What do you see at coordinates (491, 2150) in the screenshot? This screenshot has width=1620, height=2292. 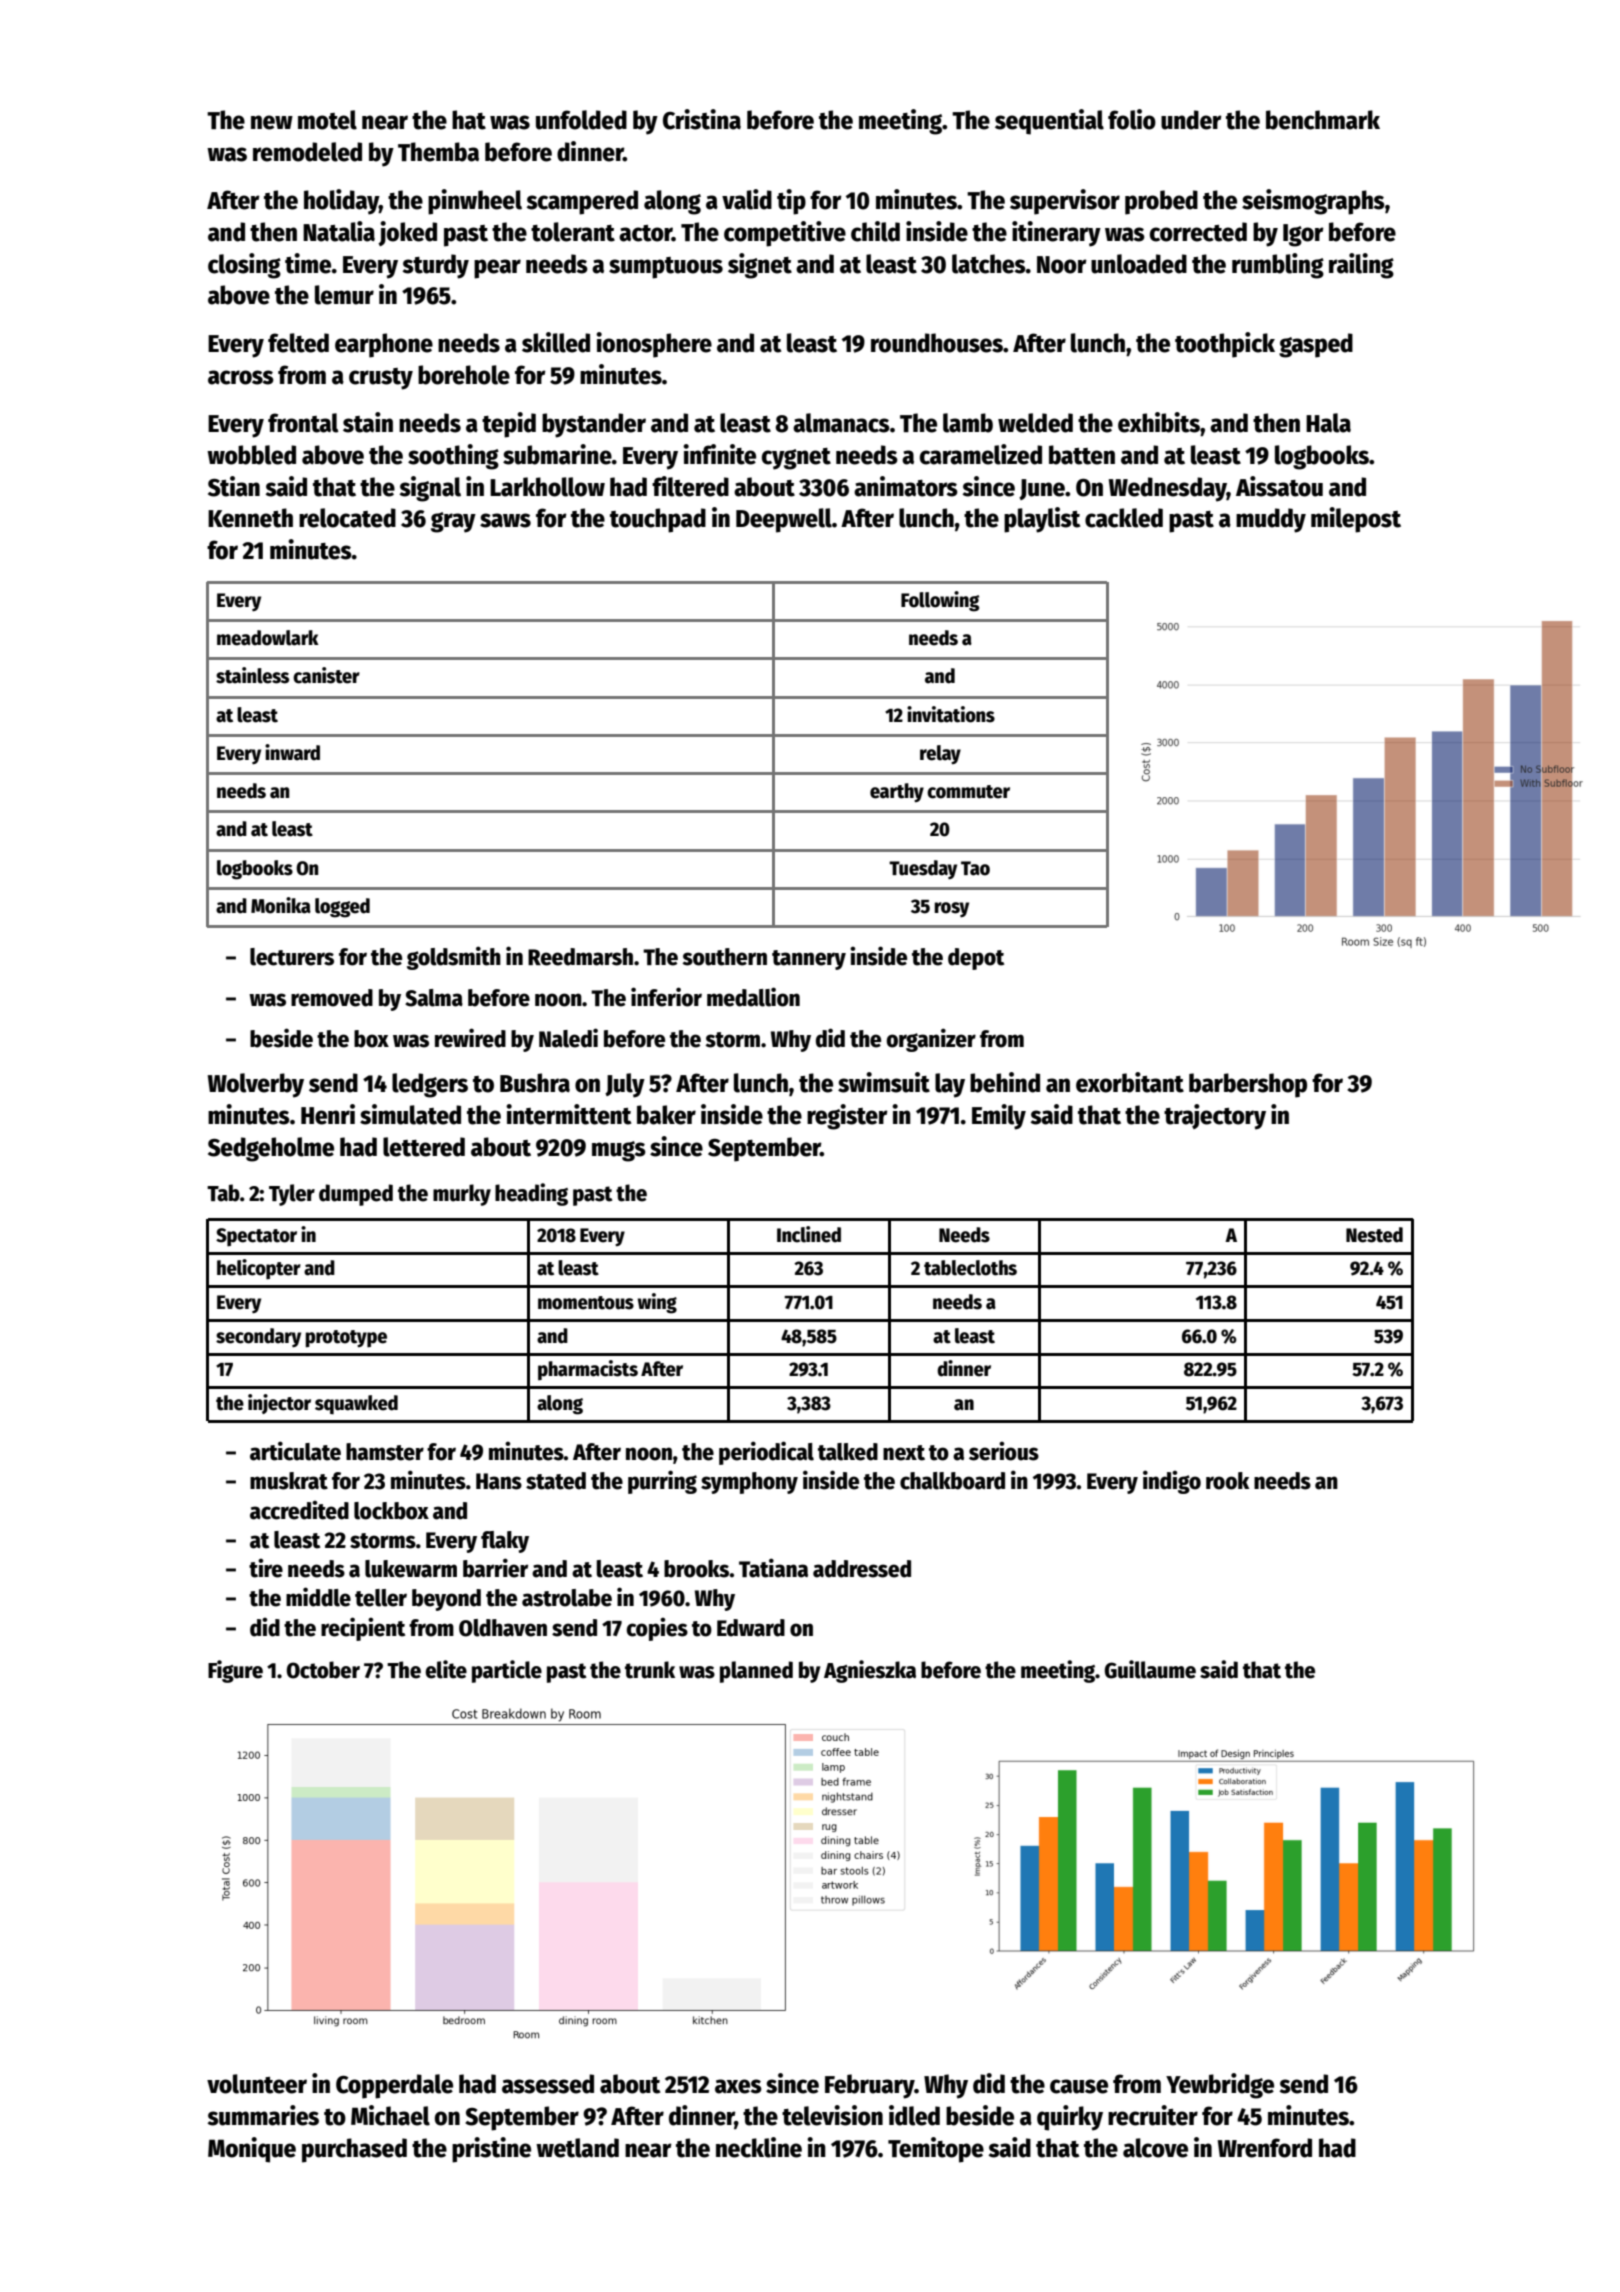 I see `pristine` at bounding box center [491, 2150].
